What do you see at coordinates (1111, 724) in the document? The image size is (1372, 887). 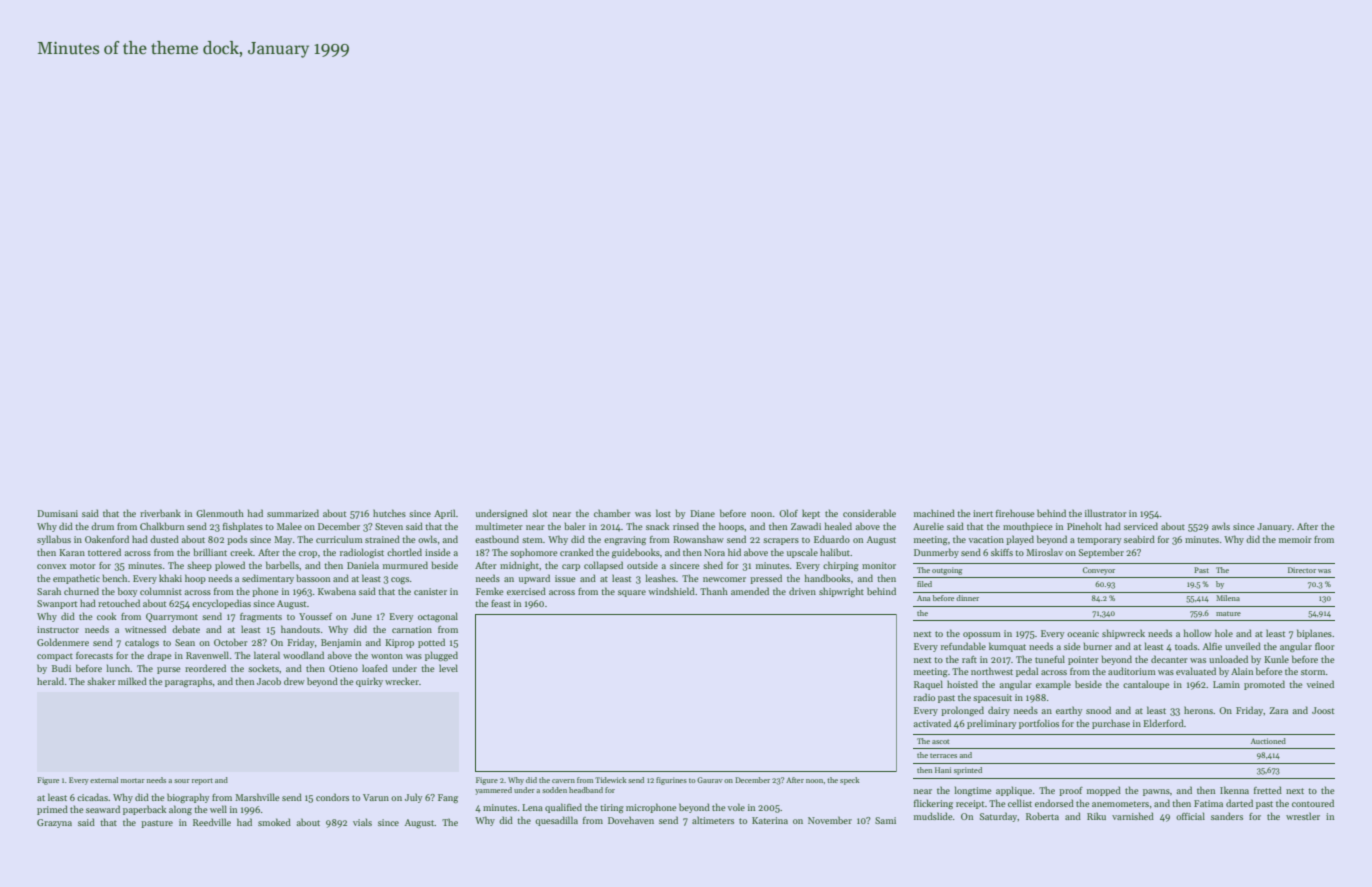 I see `purchase` at bounding box center [1111, 724].
